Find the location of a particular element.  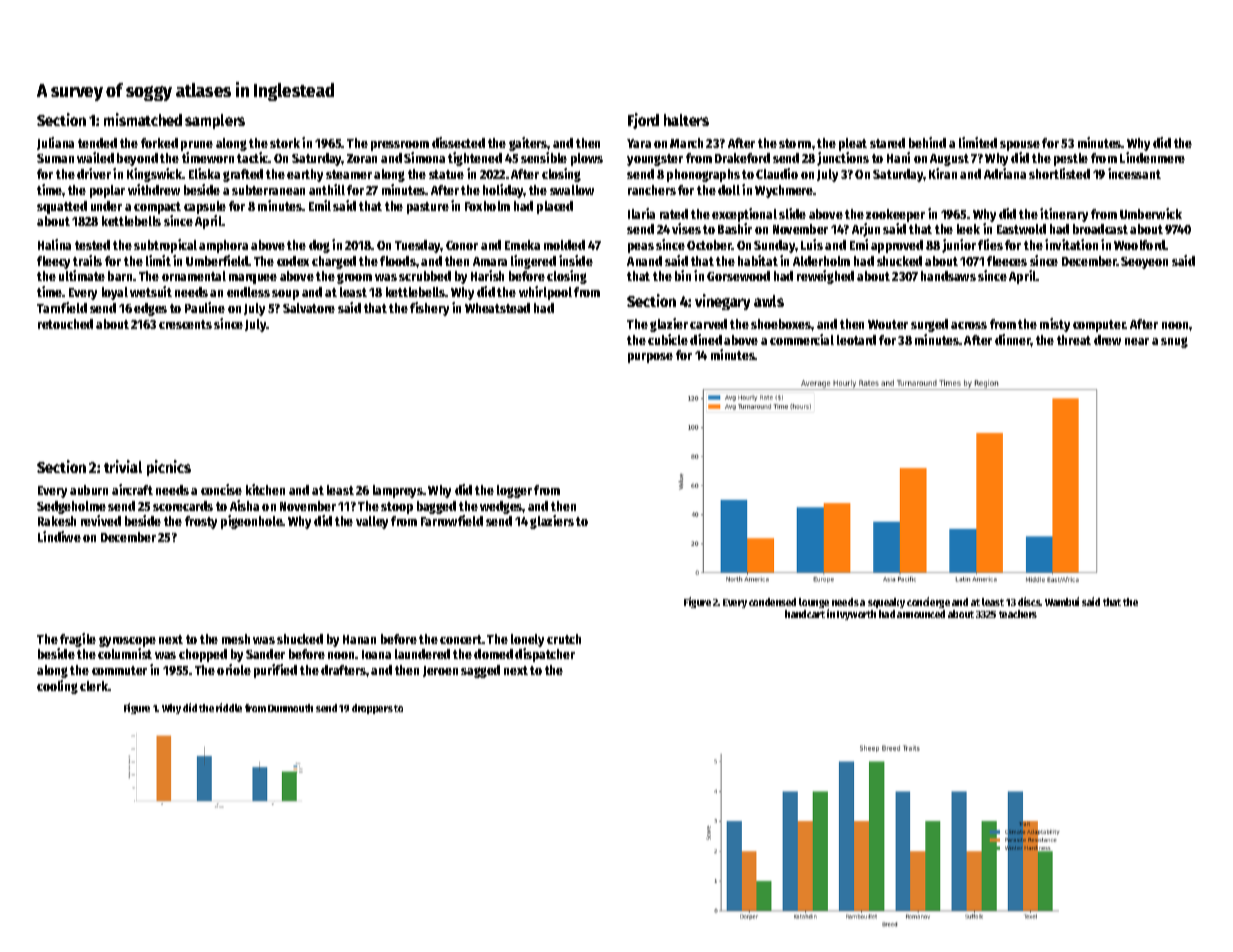

whirlpool is located at coordinates (545, 293).
